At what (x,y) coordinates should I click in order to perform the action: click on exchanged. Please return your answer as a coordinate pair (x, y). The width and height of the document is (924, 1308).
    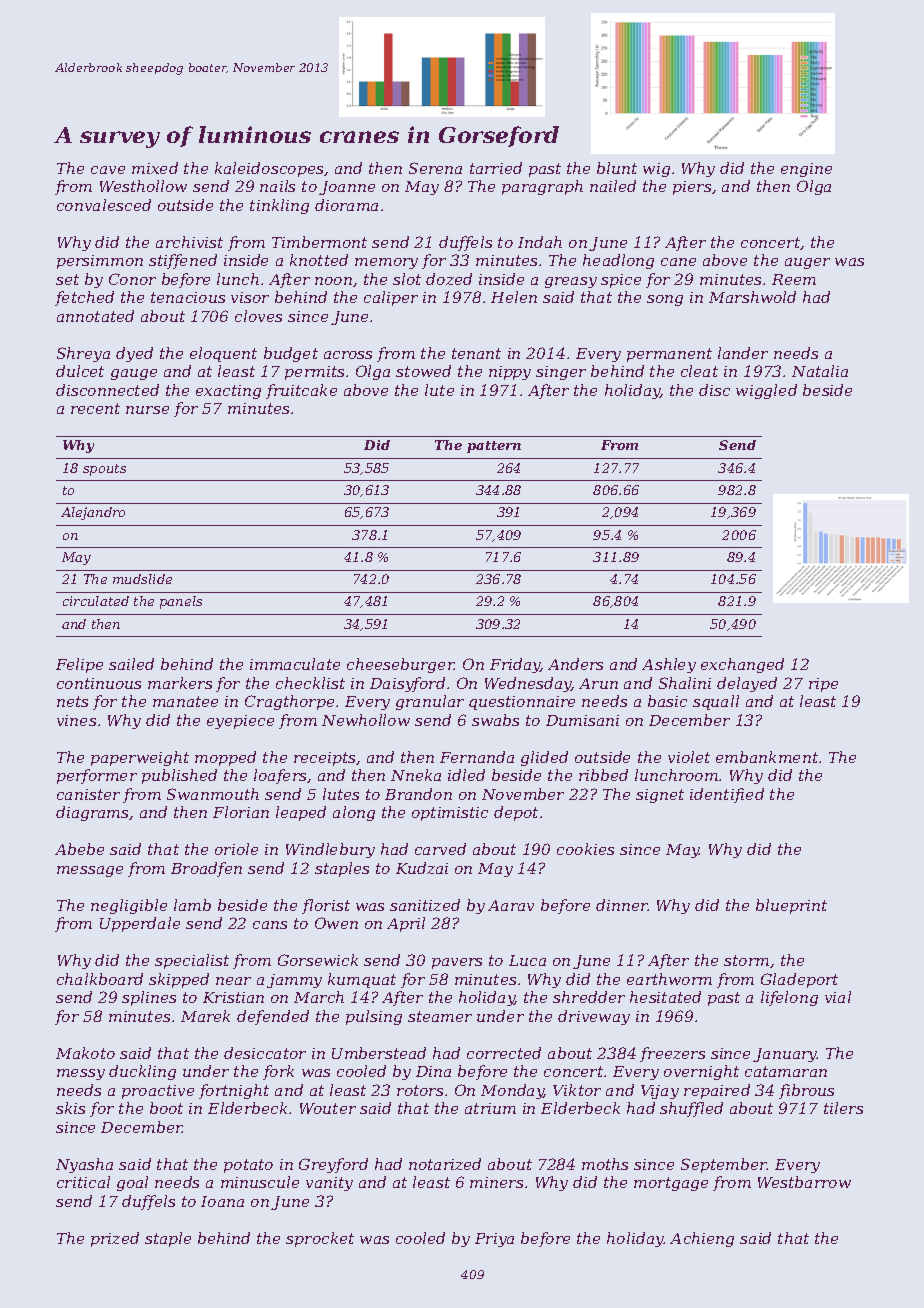
    Looking at the image, I should click on (742, 665).
